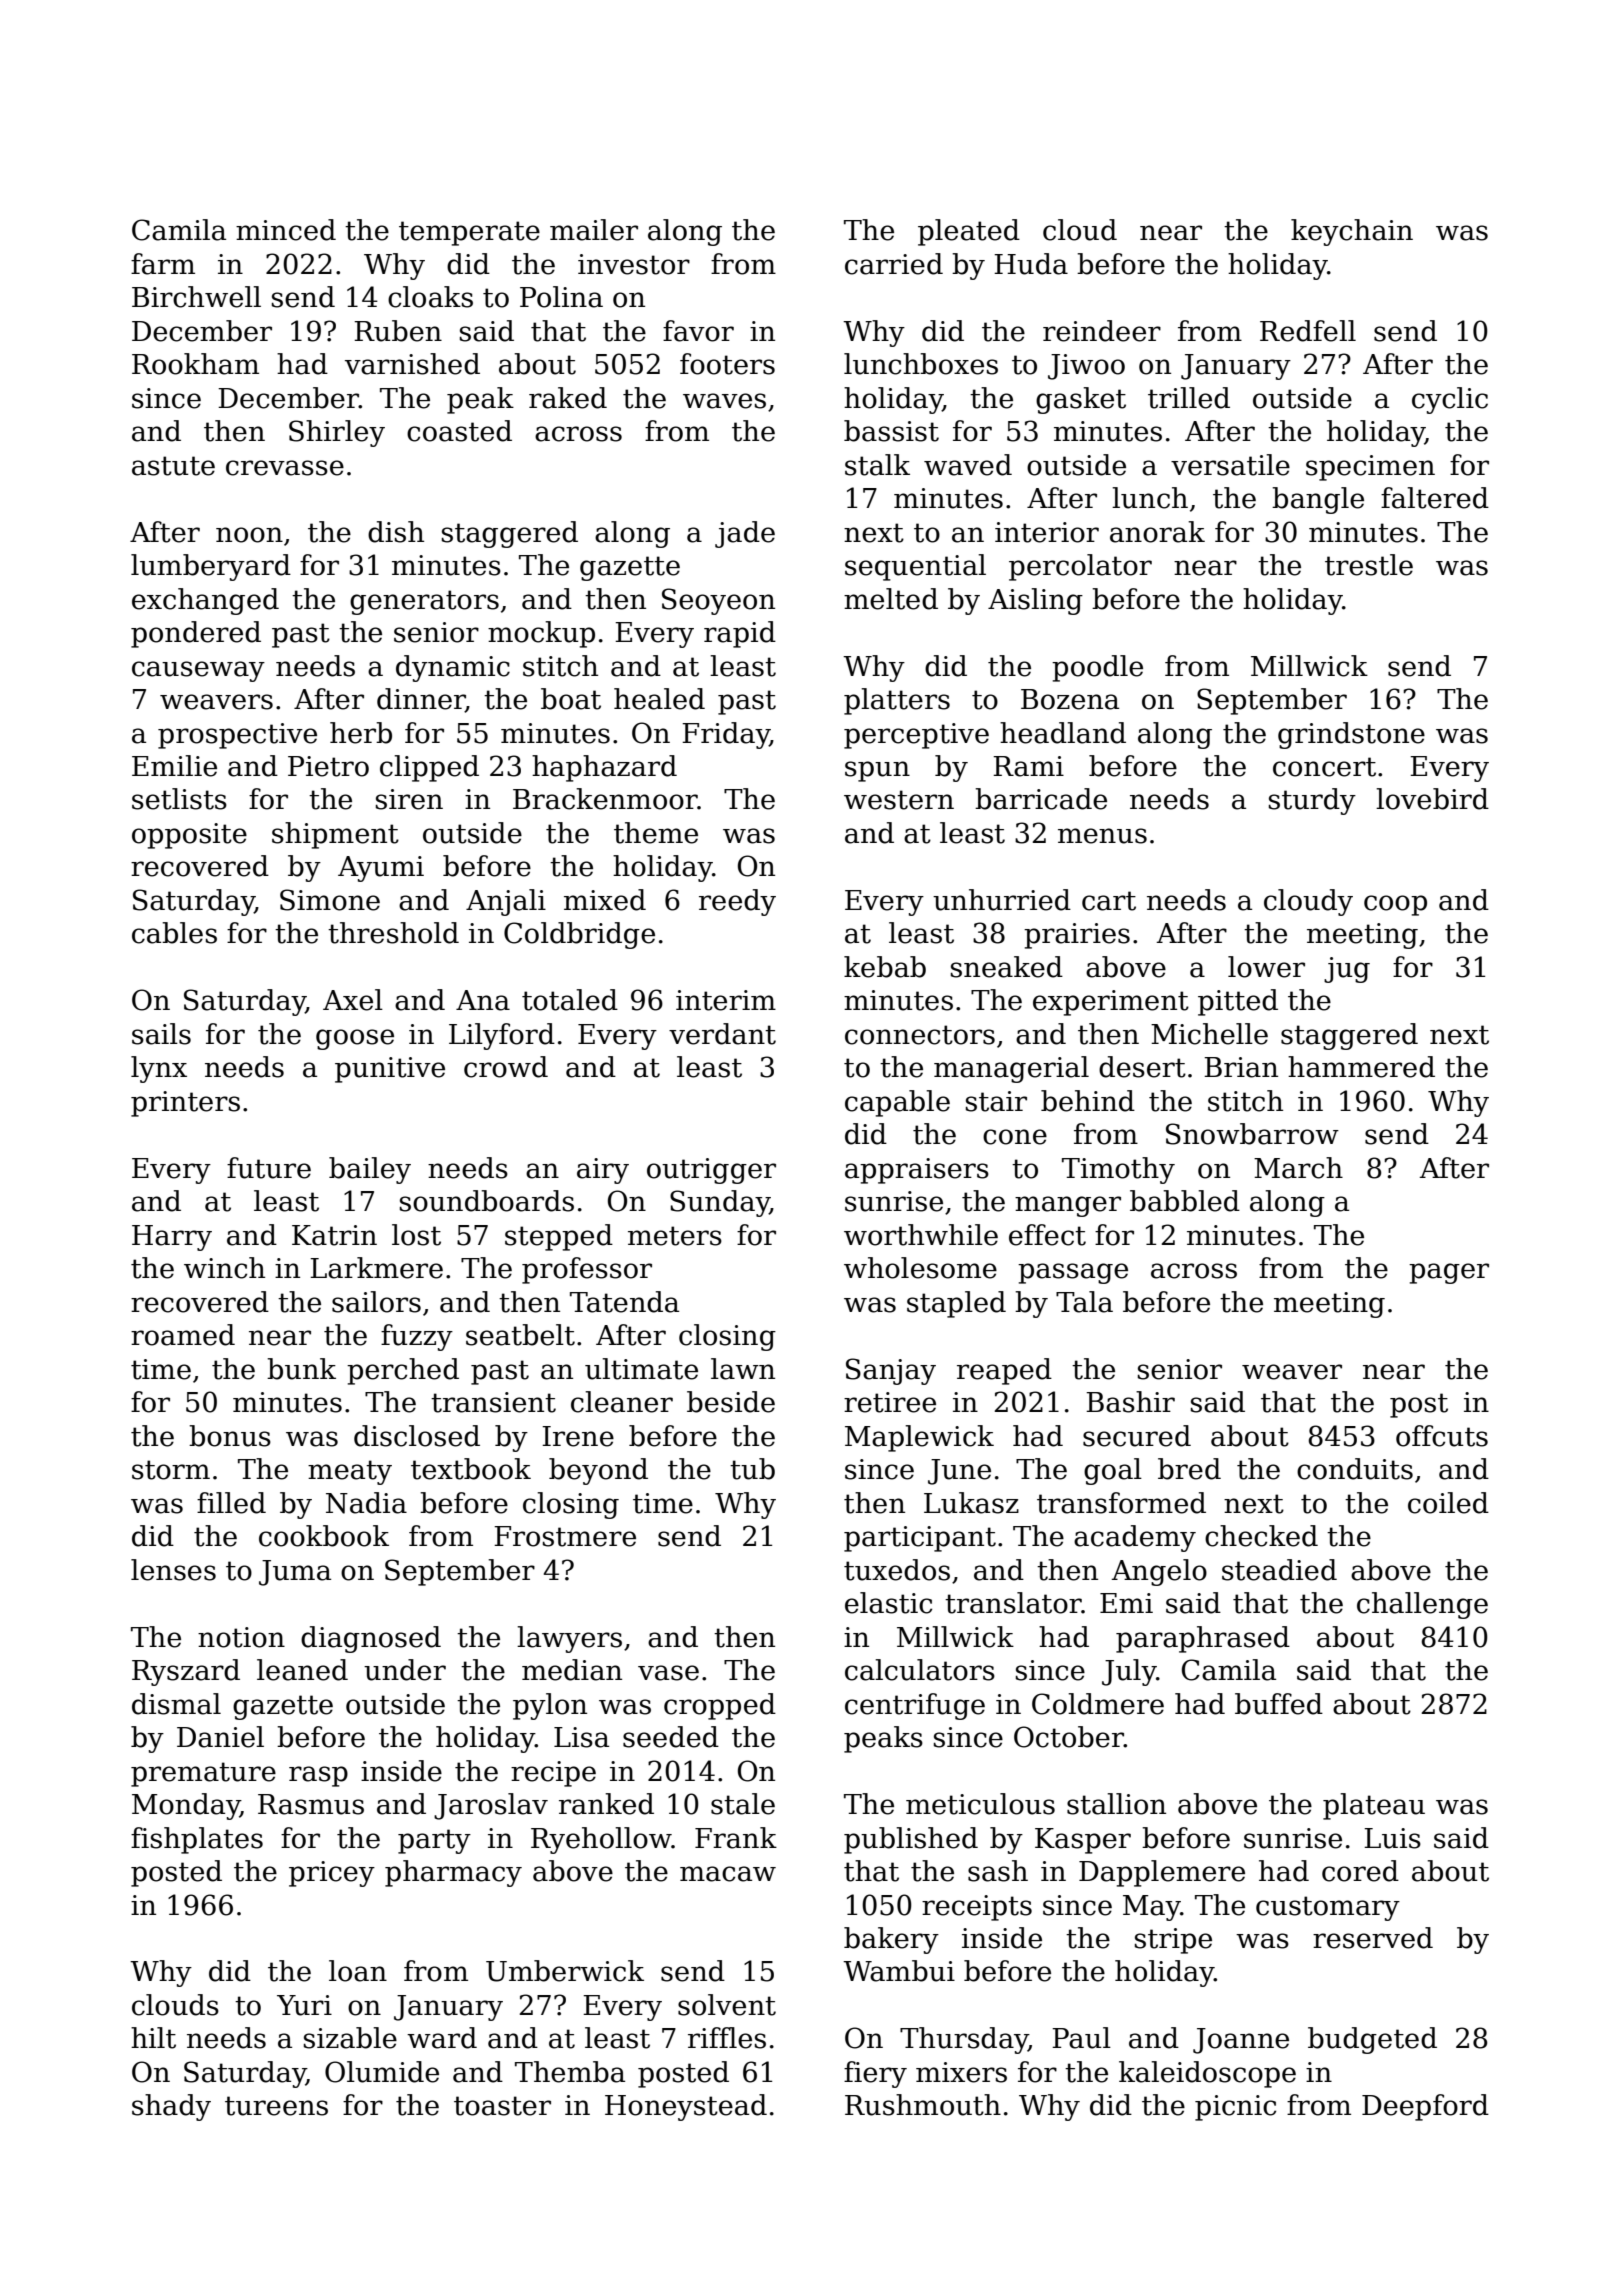 This screenshot has width=1620, height=2292. What do you see at coordinates (393, 933) in the screenshot?
I see `threshold` at bounding box center [393, 933].
